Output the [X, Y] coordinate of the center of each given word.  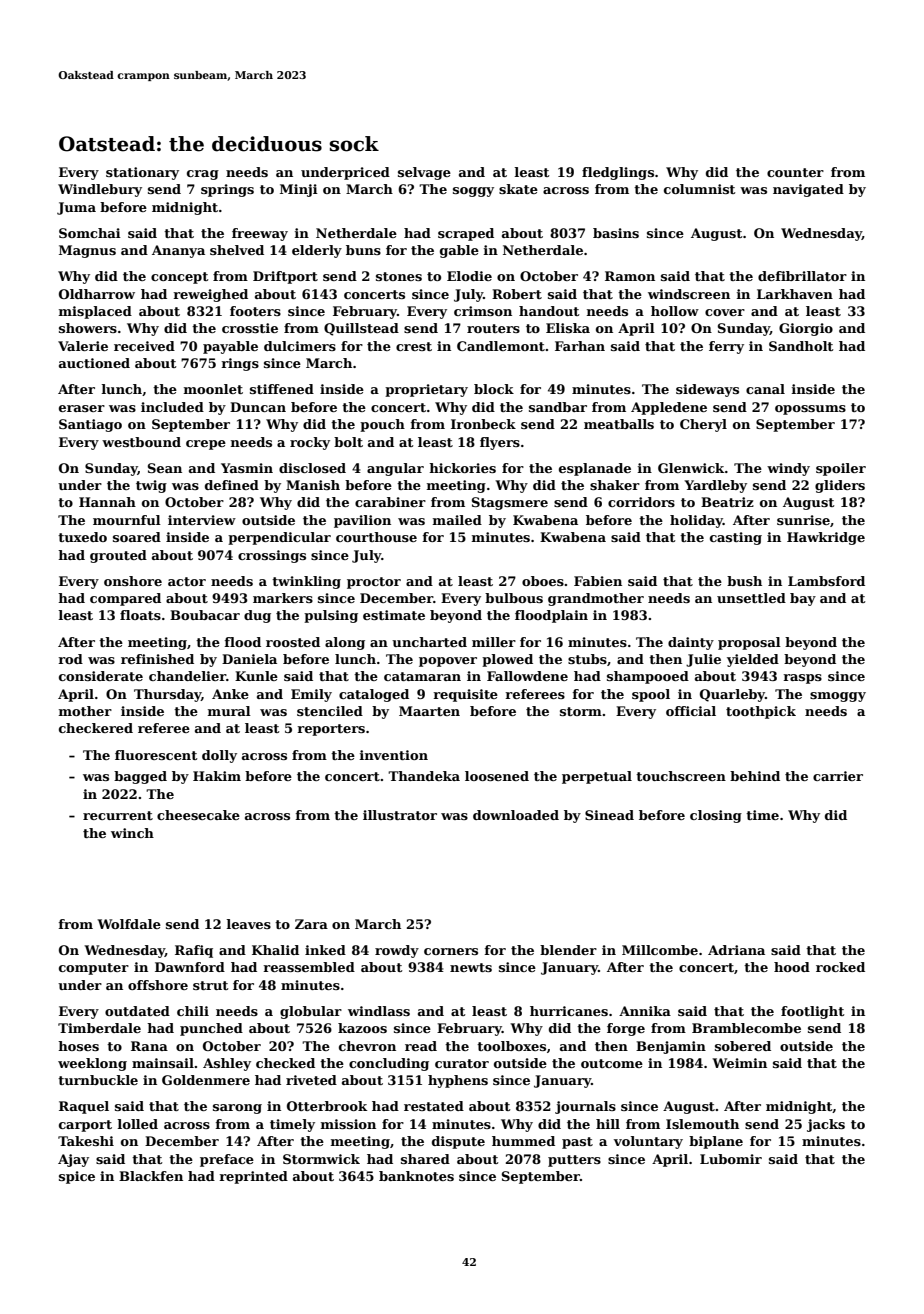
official [691, 711]
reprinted [253, 1177]
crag [203, 175]
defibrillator [802, 276]
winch [132, 833]
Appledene [669, 408]
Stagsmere [510, 503]
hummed [523, 1141]
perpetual [597, 777]
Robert [517, 294]
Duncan [258, 407]
